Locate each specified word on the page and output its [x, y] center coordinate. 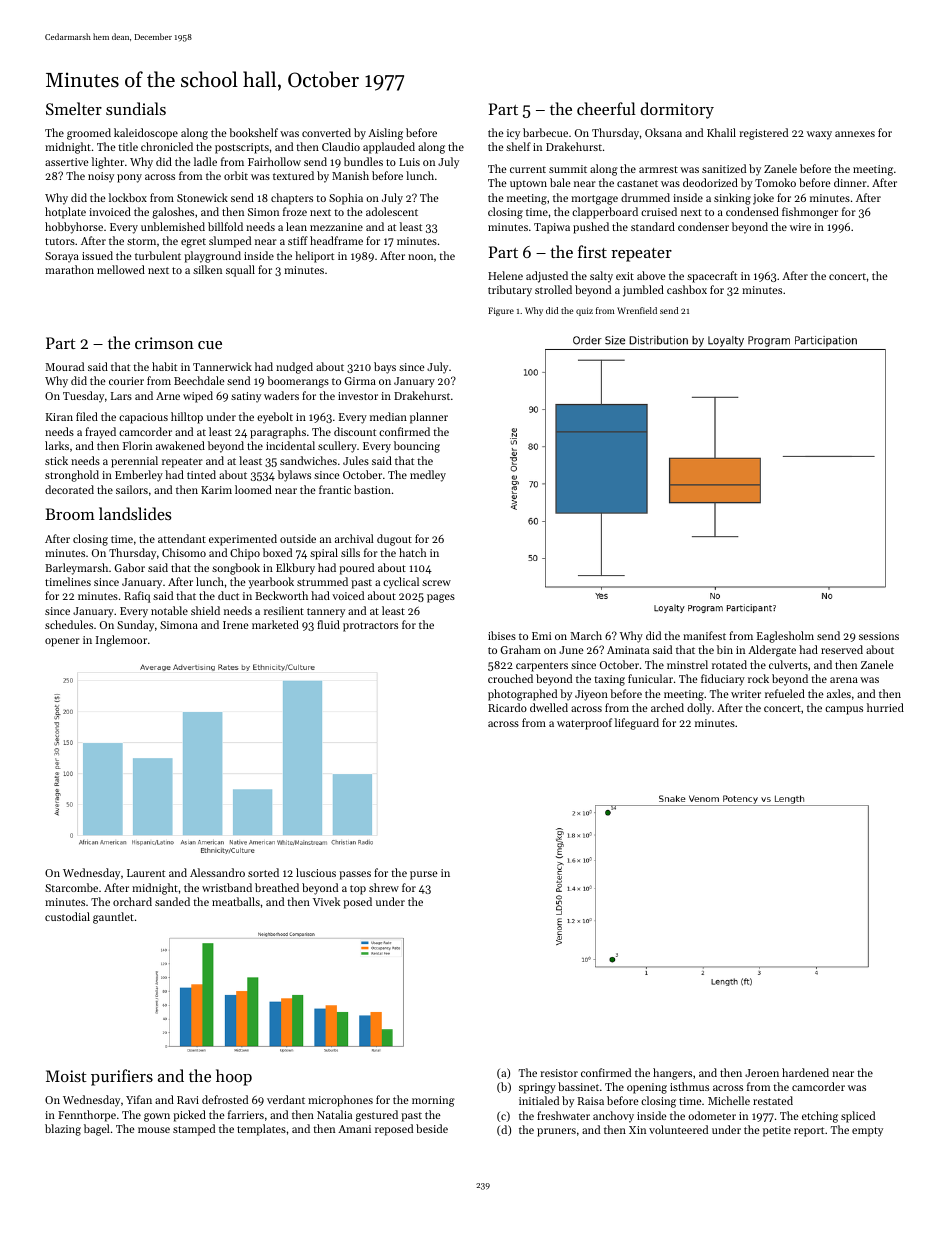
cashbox [687, 289]
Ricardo [507, 707]
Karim [216, 490]
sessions [879, 636]
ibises [502, 635]
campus [844, 710]
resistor [559, 1073]
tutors [60, 241]
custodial [67, 916]
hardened [805, 1072]
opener [62, 642]
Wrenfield [637, 310]
